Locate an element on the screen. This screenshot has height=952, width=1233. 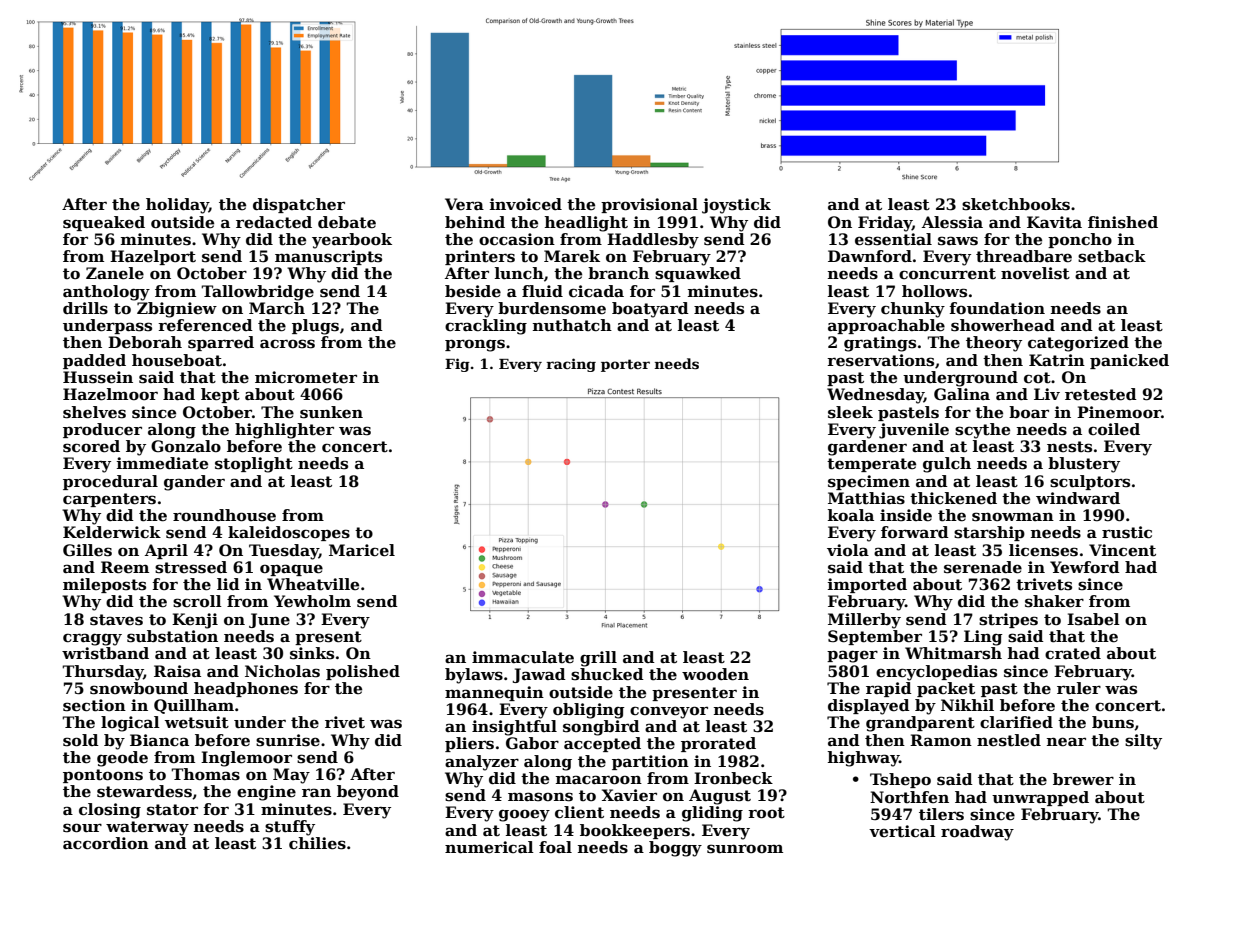
stoplight is located at coordinates (254, 465).
